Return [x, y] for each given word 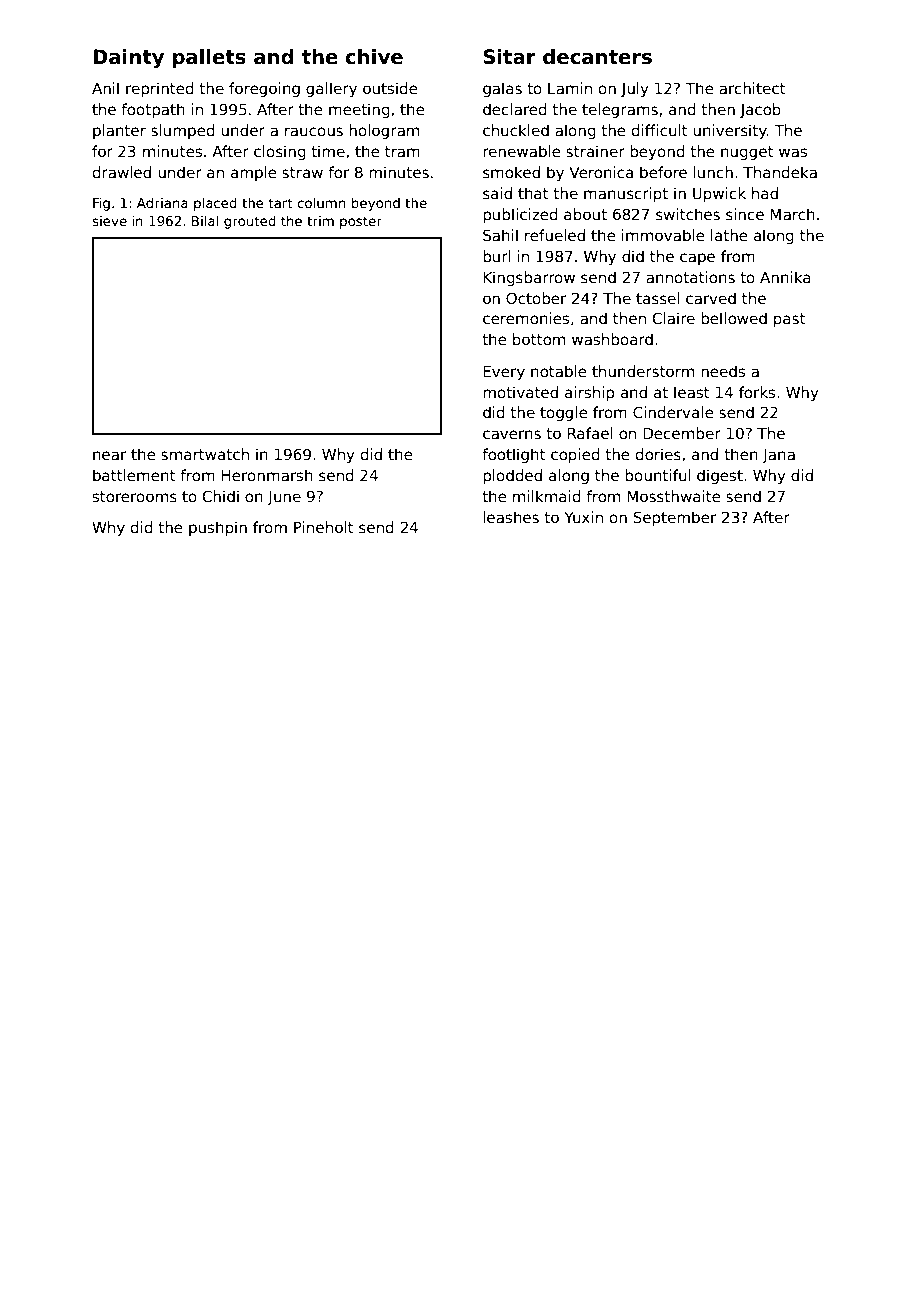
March [792, 214]
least [692, 392]
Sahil [500, 235]
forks [757, 392]
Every [504, 373]
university [730, 131]
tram [402, 151]
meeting [359, 110]
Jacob [760, 110]
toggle [564, 413]
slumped [183, 131]
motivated [520, 392]
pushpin [218, 528]
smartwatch [205, 454]
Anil [105, 88]
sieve [109, 220]
